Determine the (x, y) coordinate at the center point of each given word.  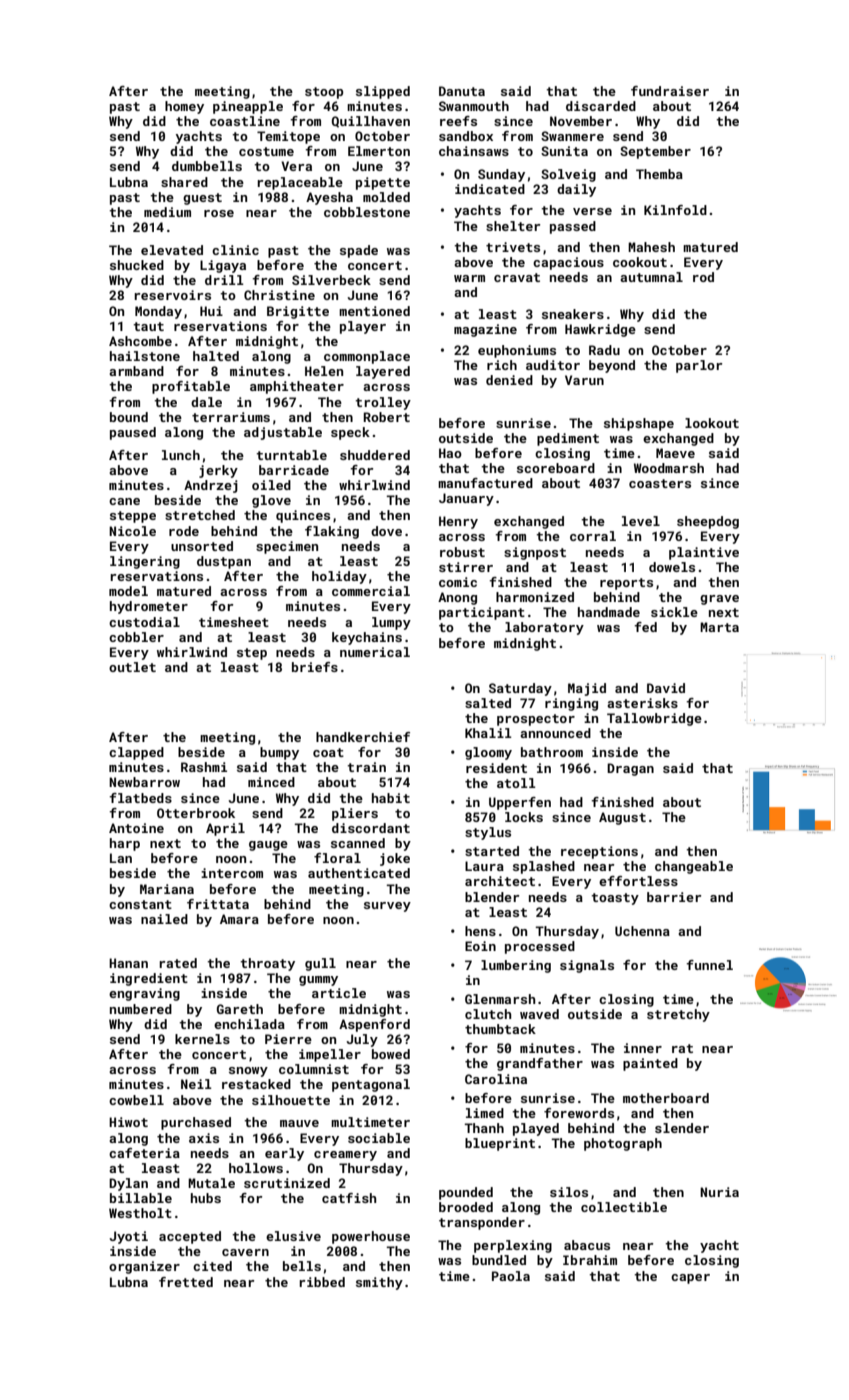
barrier (674, 897)
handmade (609, 612)
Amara (239, 919)
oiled (271, 485)
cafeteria (144, 1153)
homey (184, 107)
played (536, 1129)
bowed (391, 1054)
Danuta (462, 91)
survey (387, 907)
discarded (601, 106)
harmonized (535, 597)
